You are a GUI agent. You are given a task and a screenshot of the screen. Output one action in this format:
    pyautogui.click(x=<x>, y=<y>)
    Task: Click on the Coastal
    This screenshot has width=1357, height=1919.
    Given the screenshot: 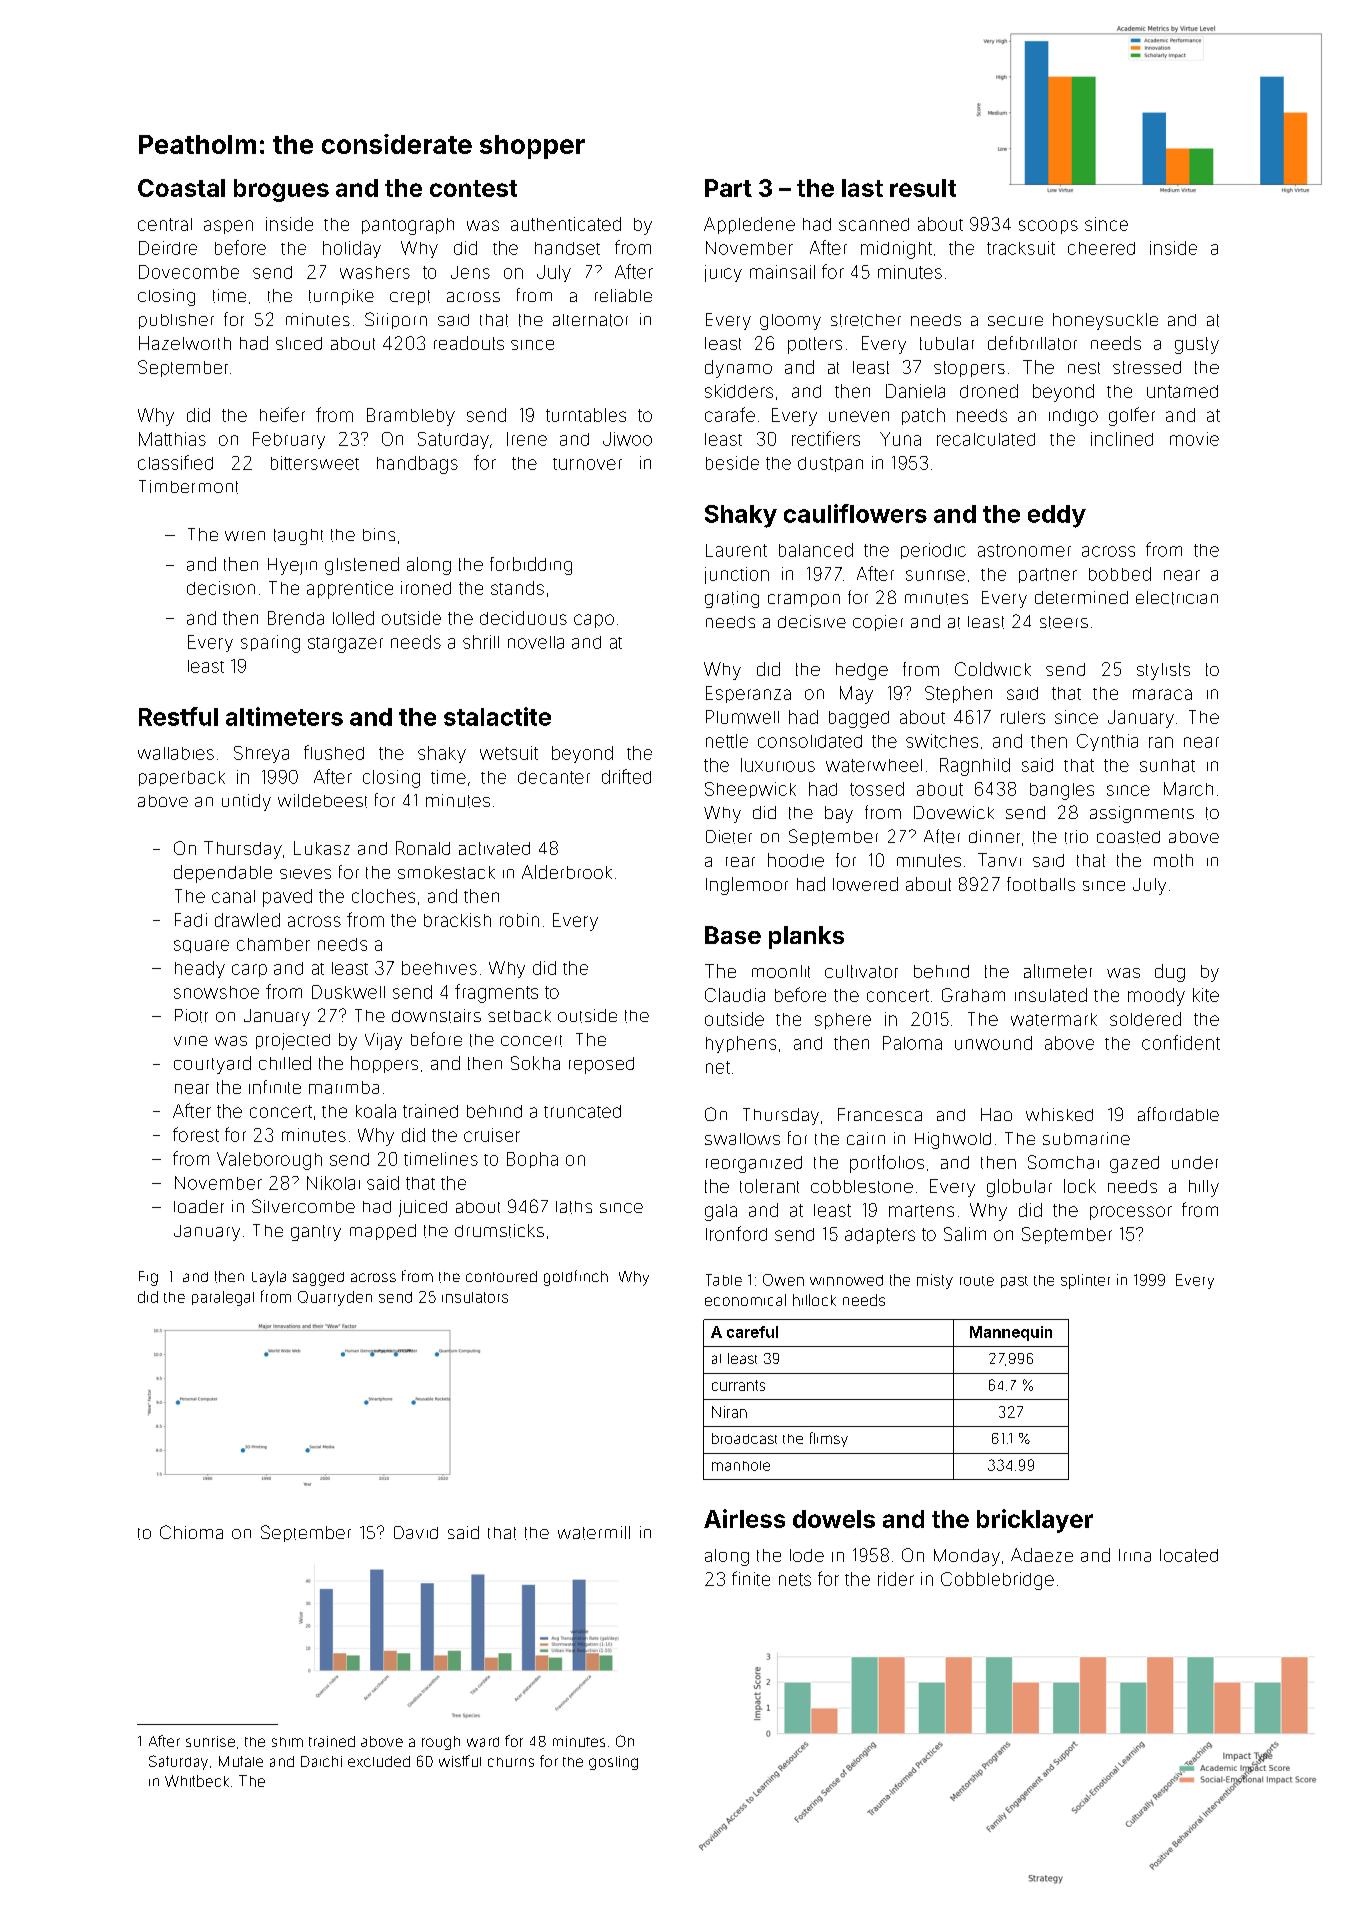 What is the action you would take?
    pyautogui.click(x=181, y=188)
